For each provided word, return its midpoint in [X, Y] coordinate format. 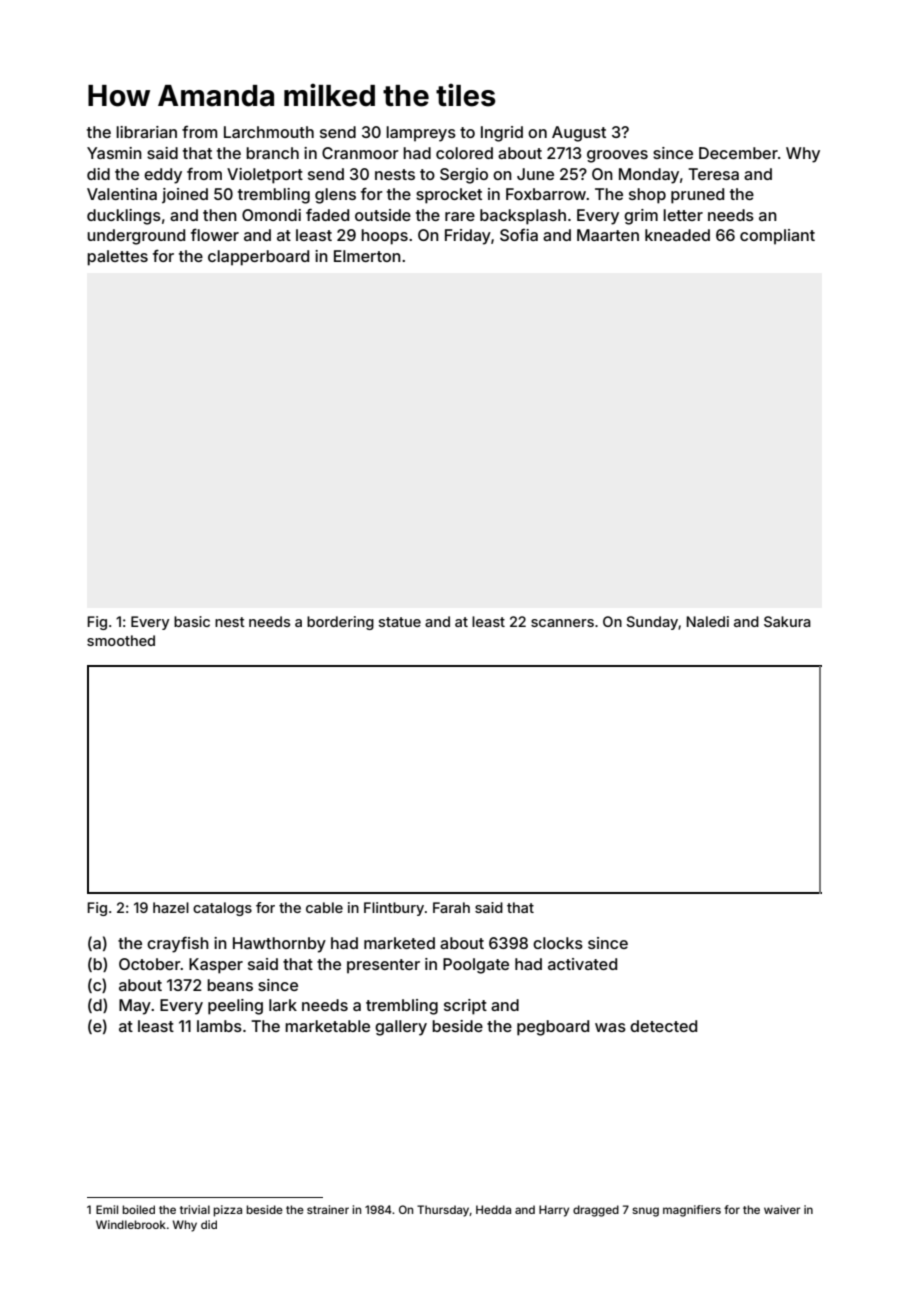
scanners [562, 623]
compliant [777, 237]
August [579, 134]
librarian [146, 132]
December [738, 153]
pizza [227, 1211]
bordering [340, 623]
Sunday [652, 623]
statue [400, 622]
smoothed [121, 640]
